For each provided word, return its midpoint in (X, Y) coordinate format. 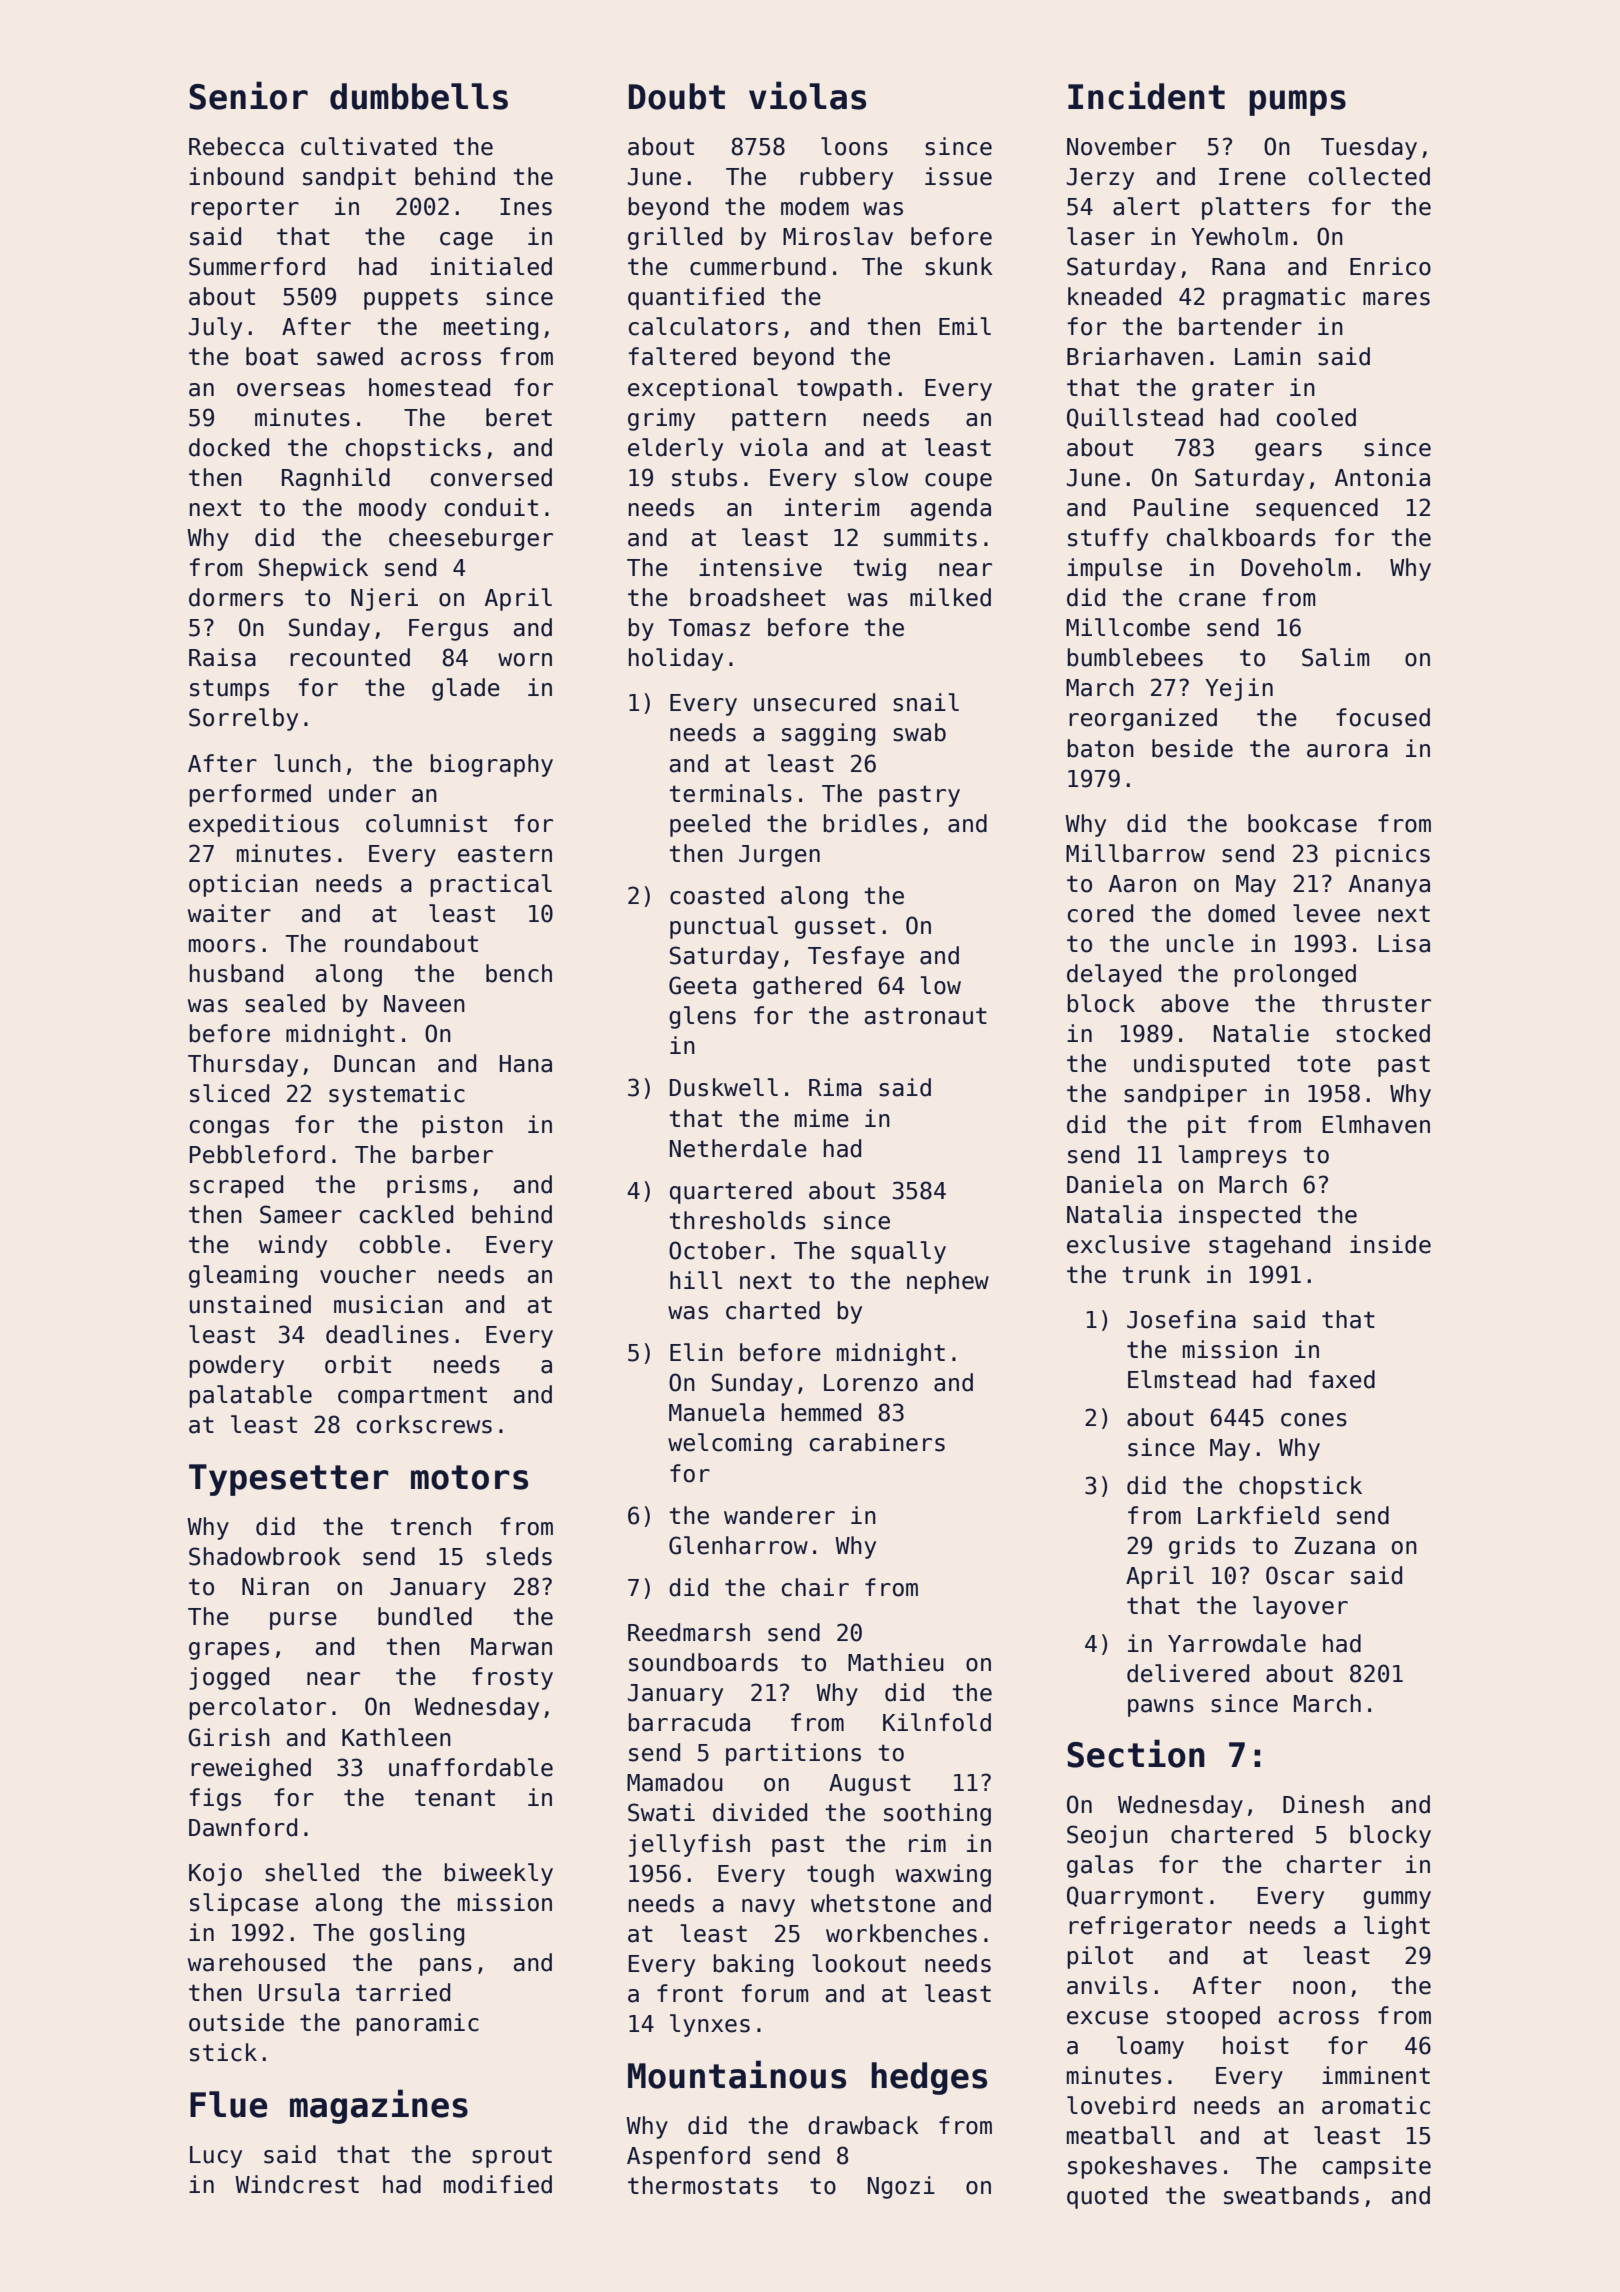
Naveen (424, 1004)
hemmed (821, 1412)
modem (815, 206)
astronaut (926, 1016)
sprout (512, 2157)
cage (466, 241)
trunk (1156, 1274)
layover (1300, 1607)
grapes (229, 1651)
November (1121, 146)
